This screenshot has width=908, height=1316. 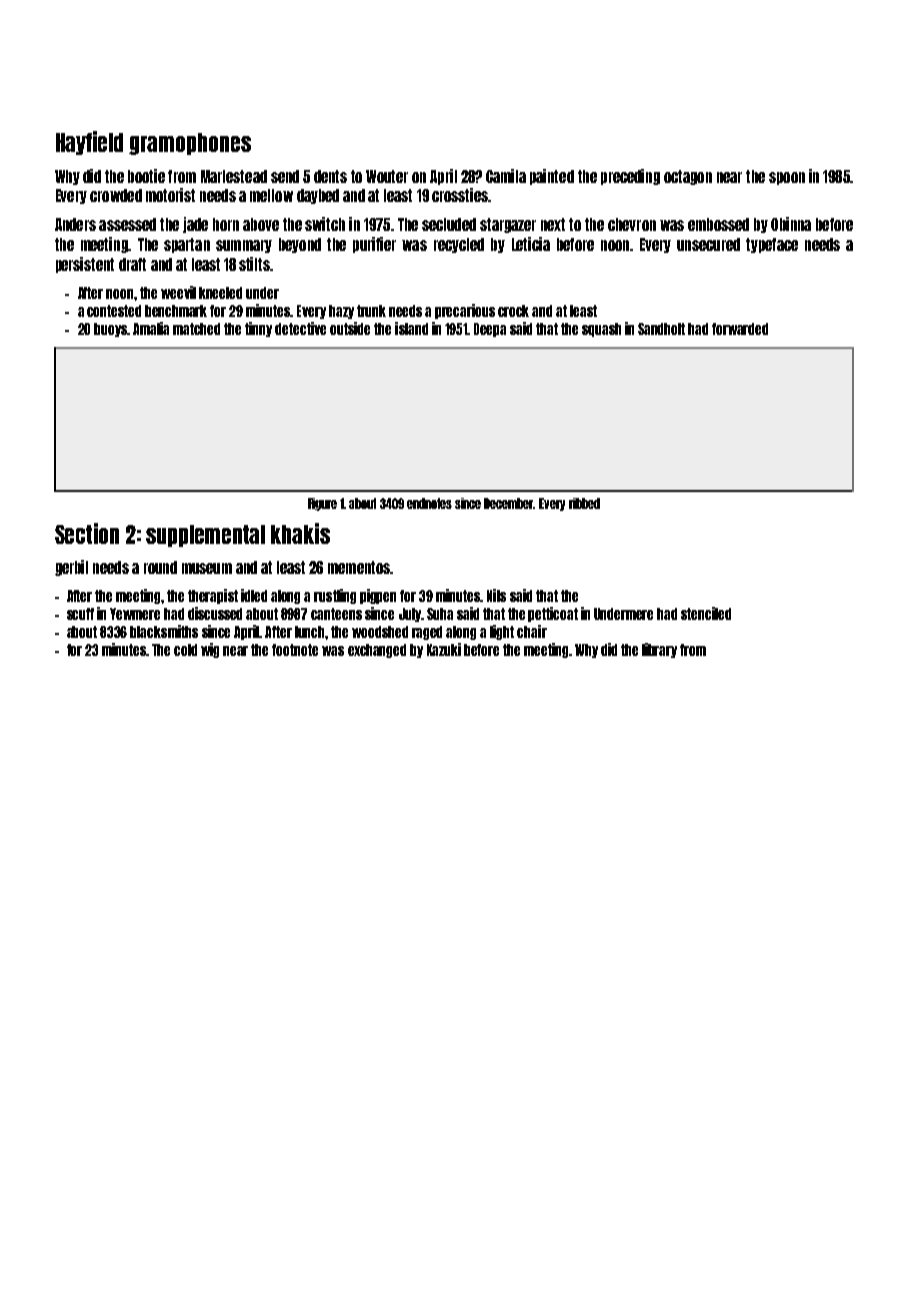 I want to click on stargazer, so click(x=508, y=225).
